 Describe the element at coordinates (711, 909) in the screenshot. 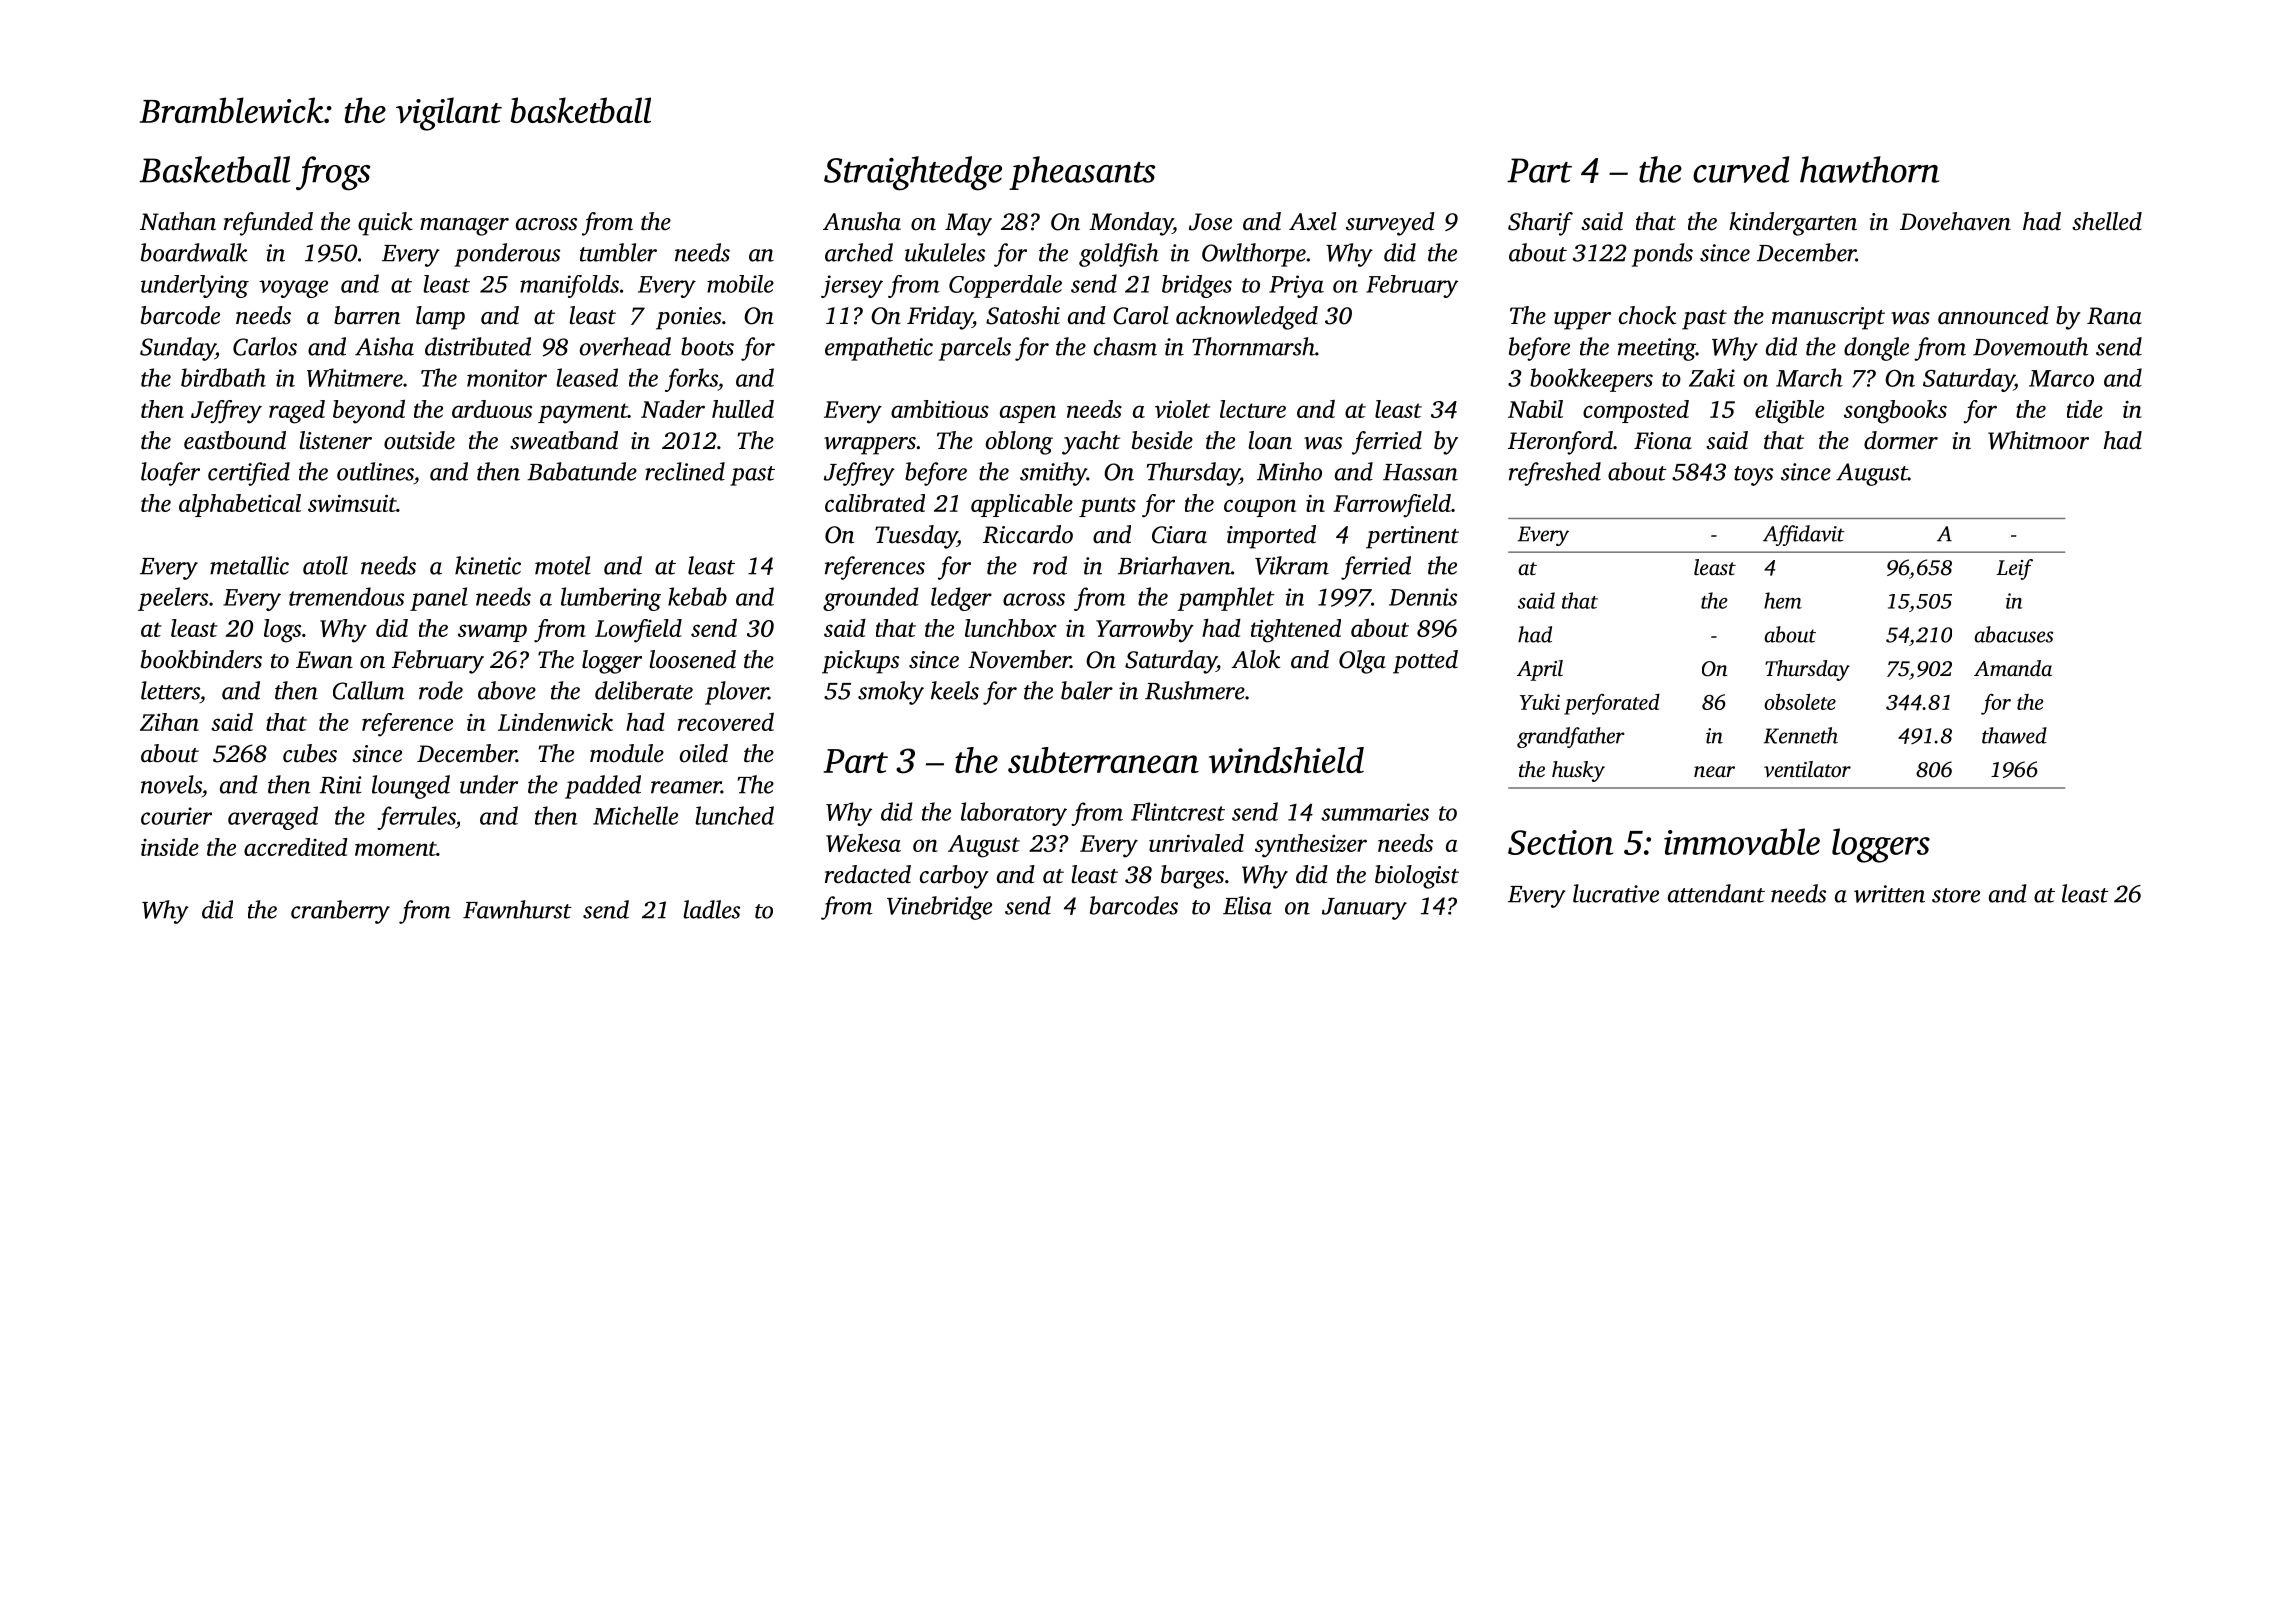

I see `ladles` at that location.
